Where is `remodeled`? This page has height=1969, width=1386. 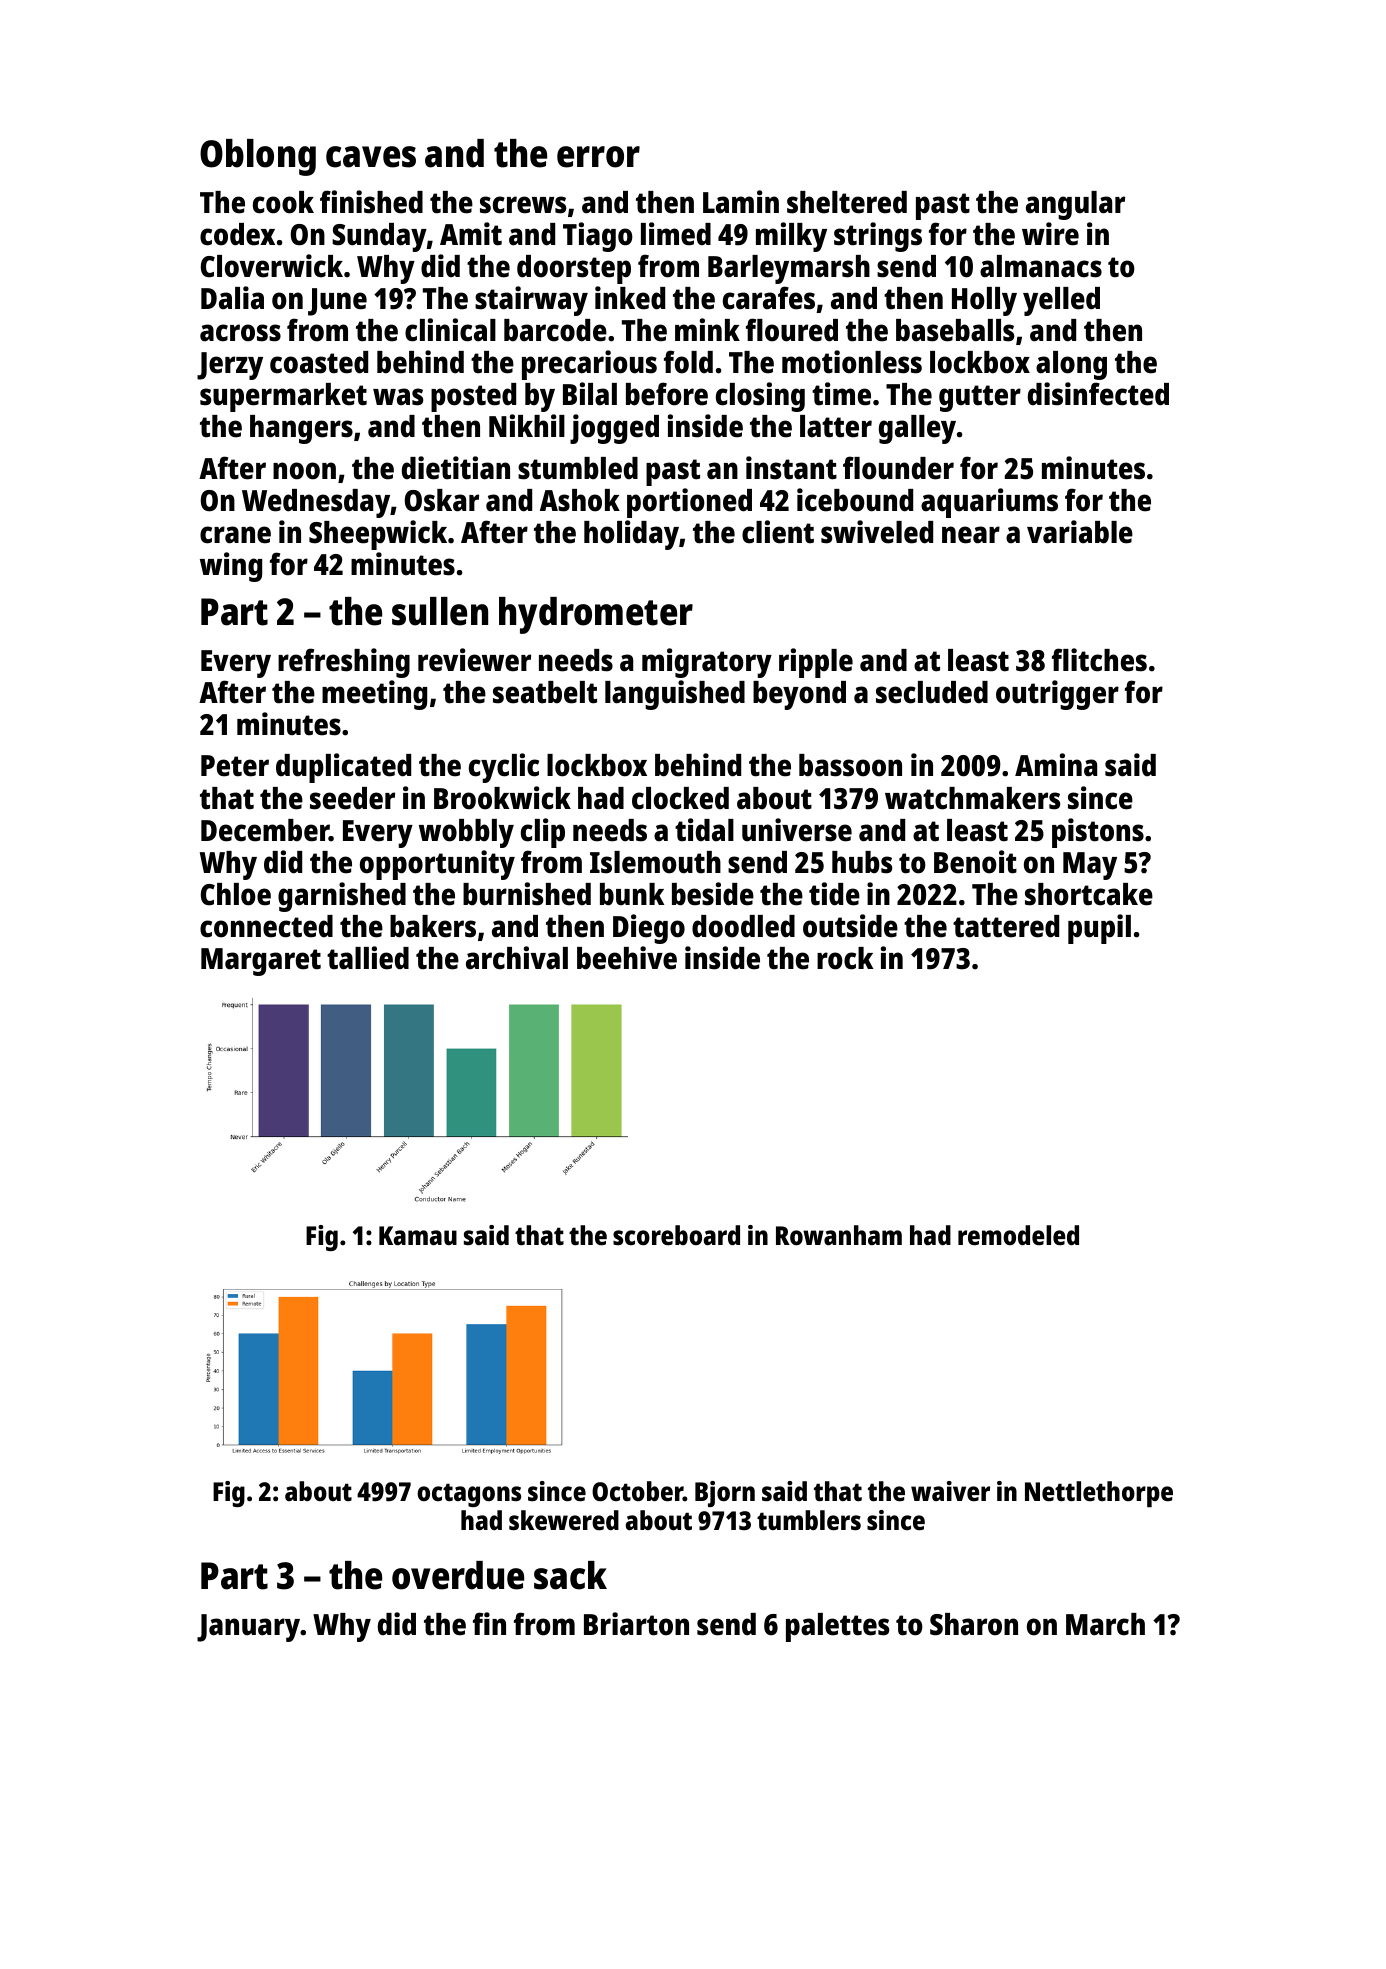 remodeled is located at coordinates (1018, 1235).
